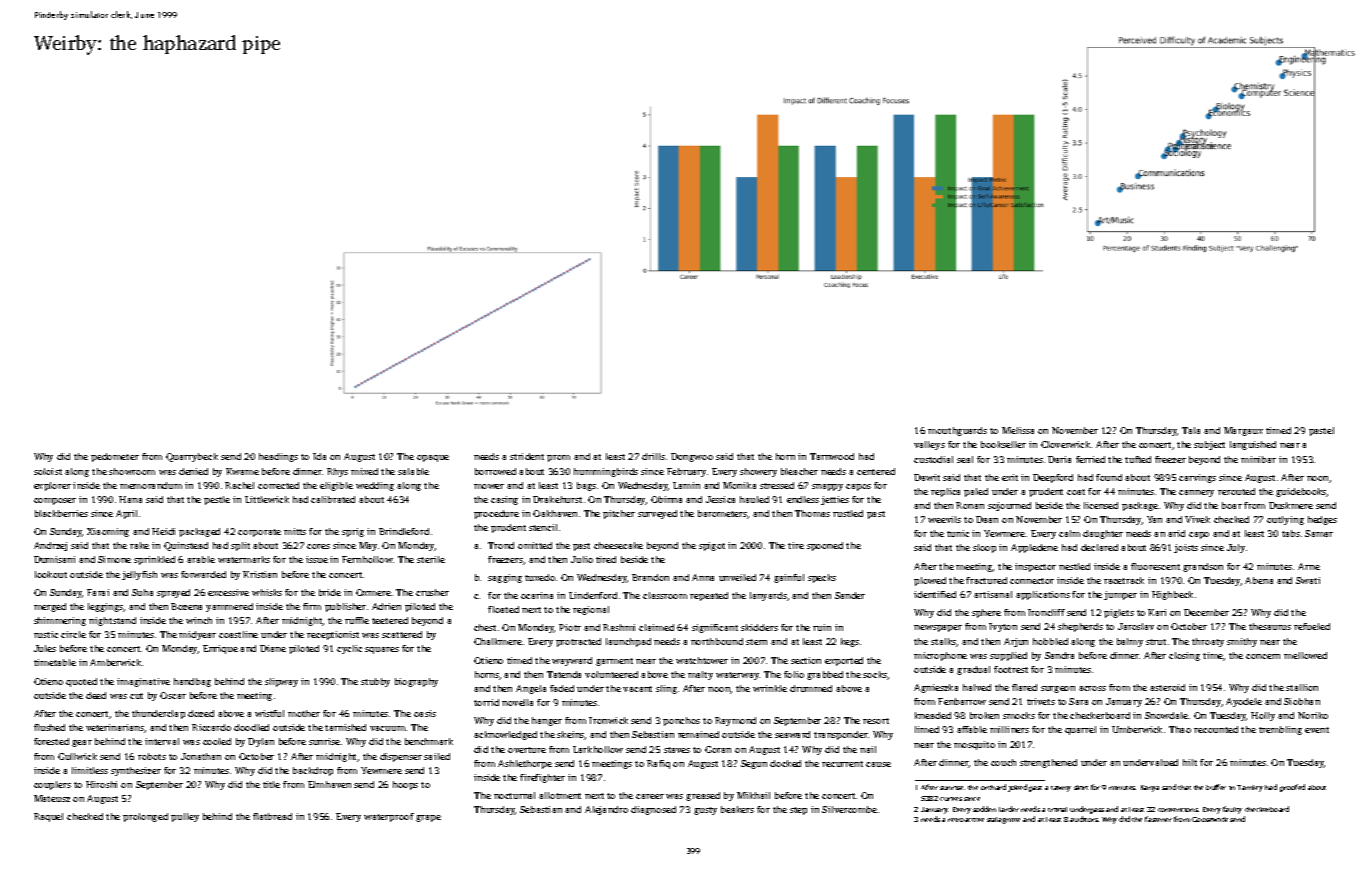 This screenshot has height=887, width=1372. I want to click on Tarnley, so click(1250, 788).
